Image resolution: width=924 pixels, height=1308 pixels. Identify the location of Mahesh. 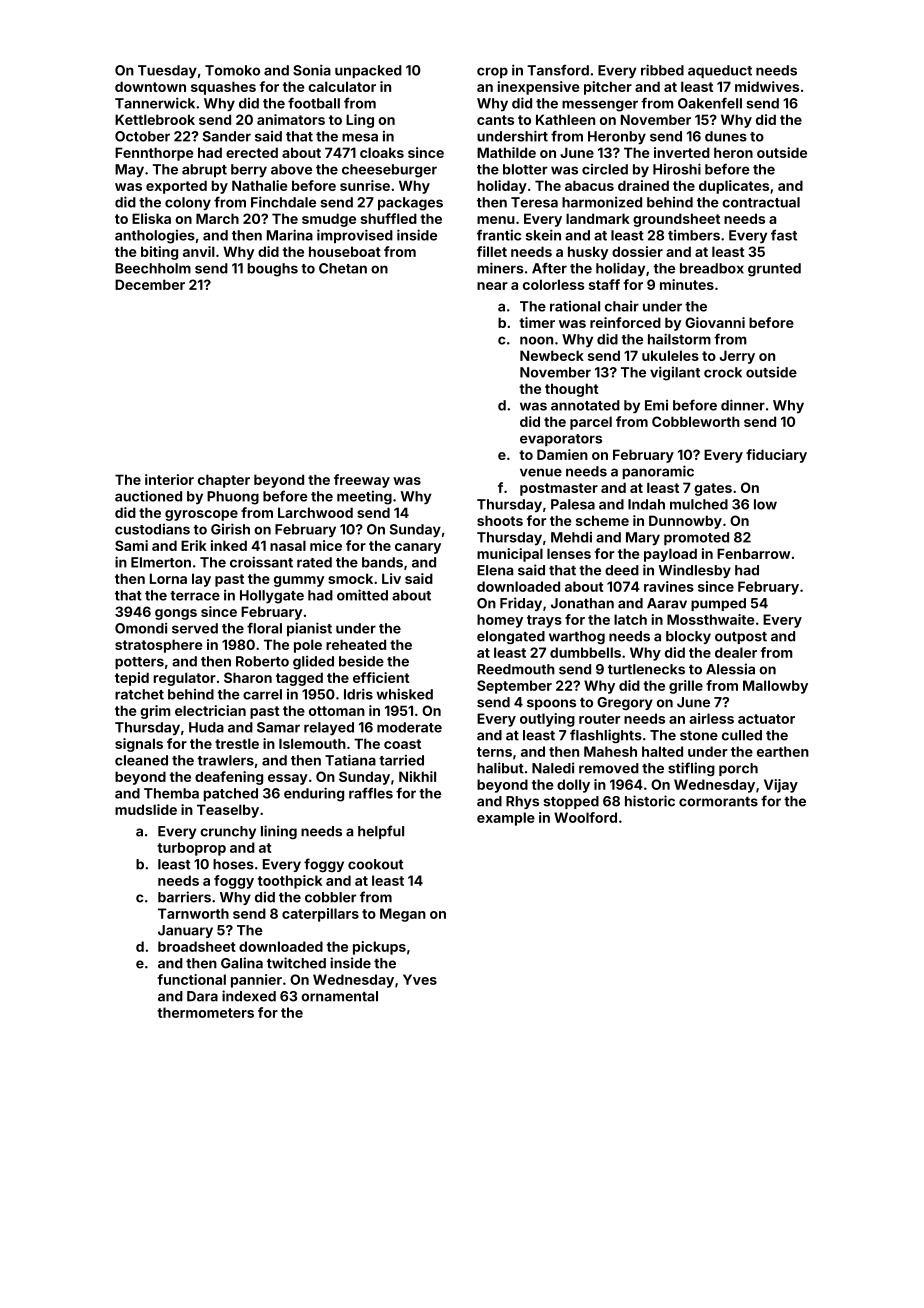
(610, 751).
